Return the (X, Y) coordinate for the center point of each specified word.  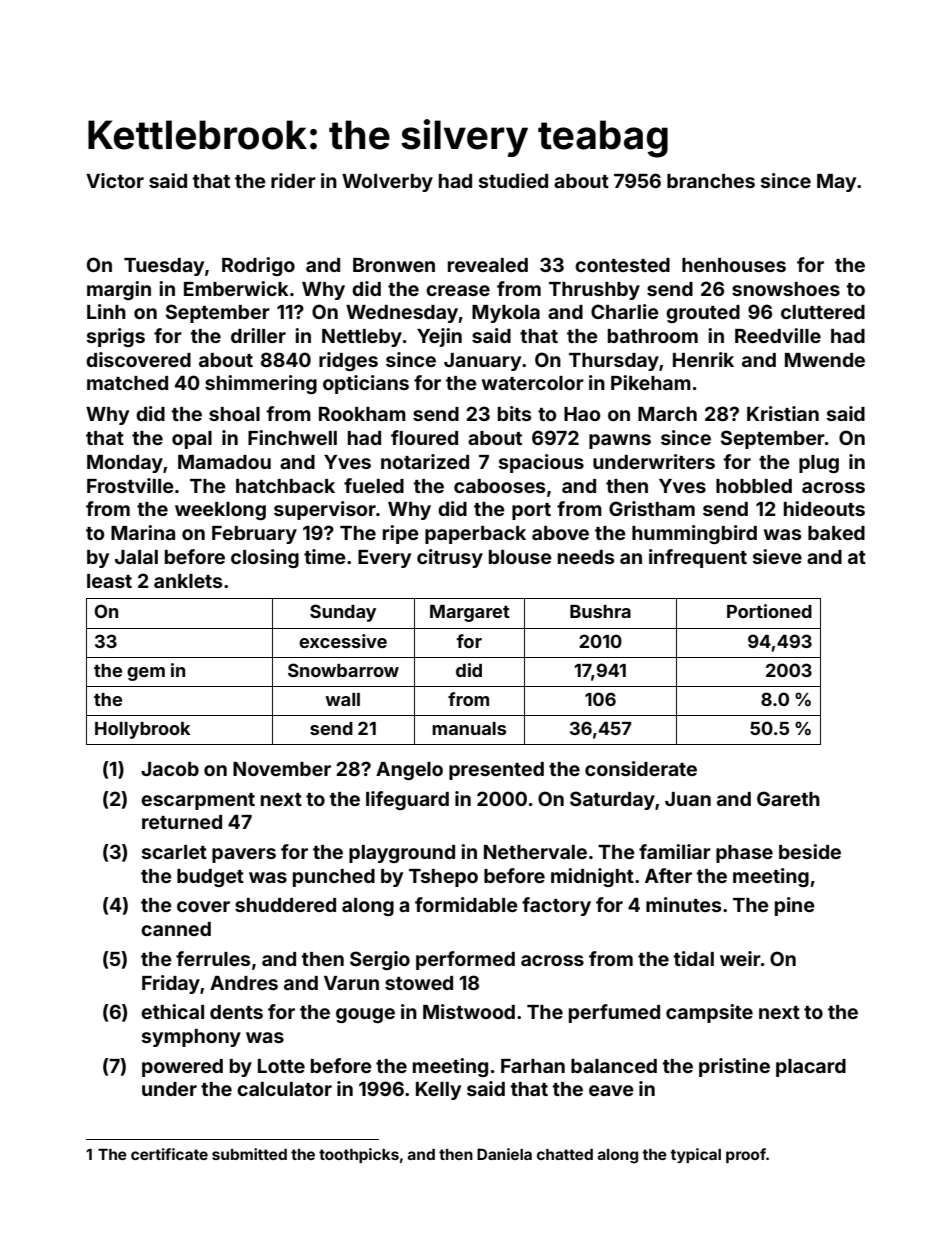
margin (119, 290)
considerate (641, 768)
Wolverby (387, 183)
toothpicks (359, 1155)
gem (146, 674)
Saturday (612, 800)
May (836, 183)
